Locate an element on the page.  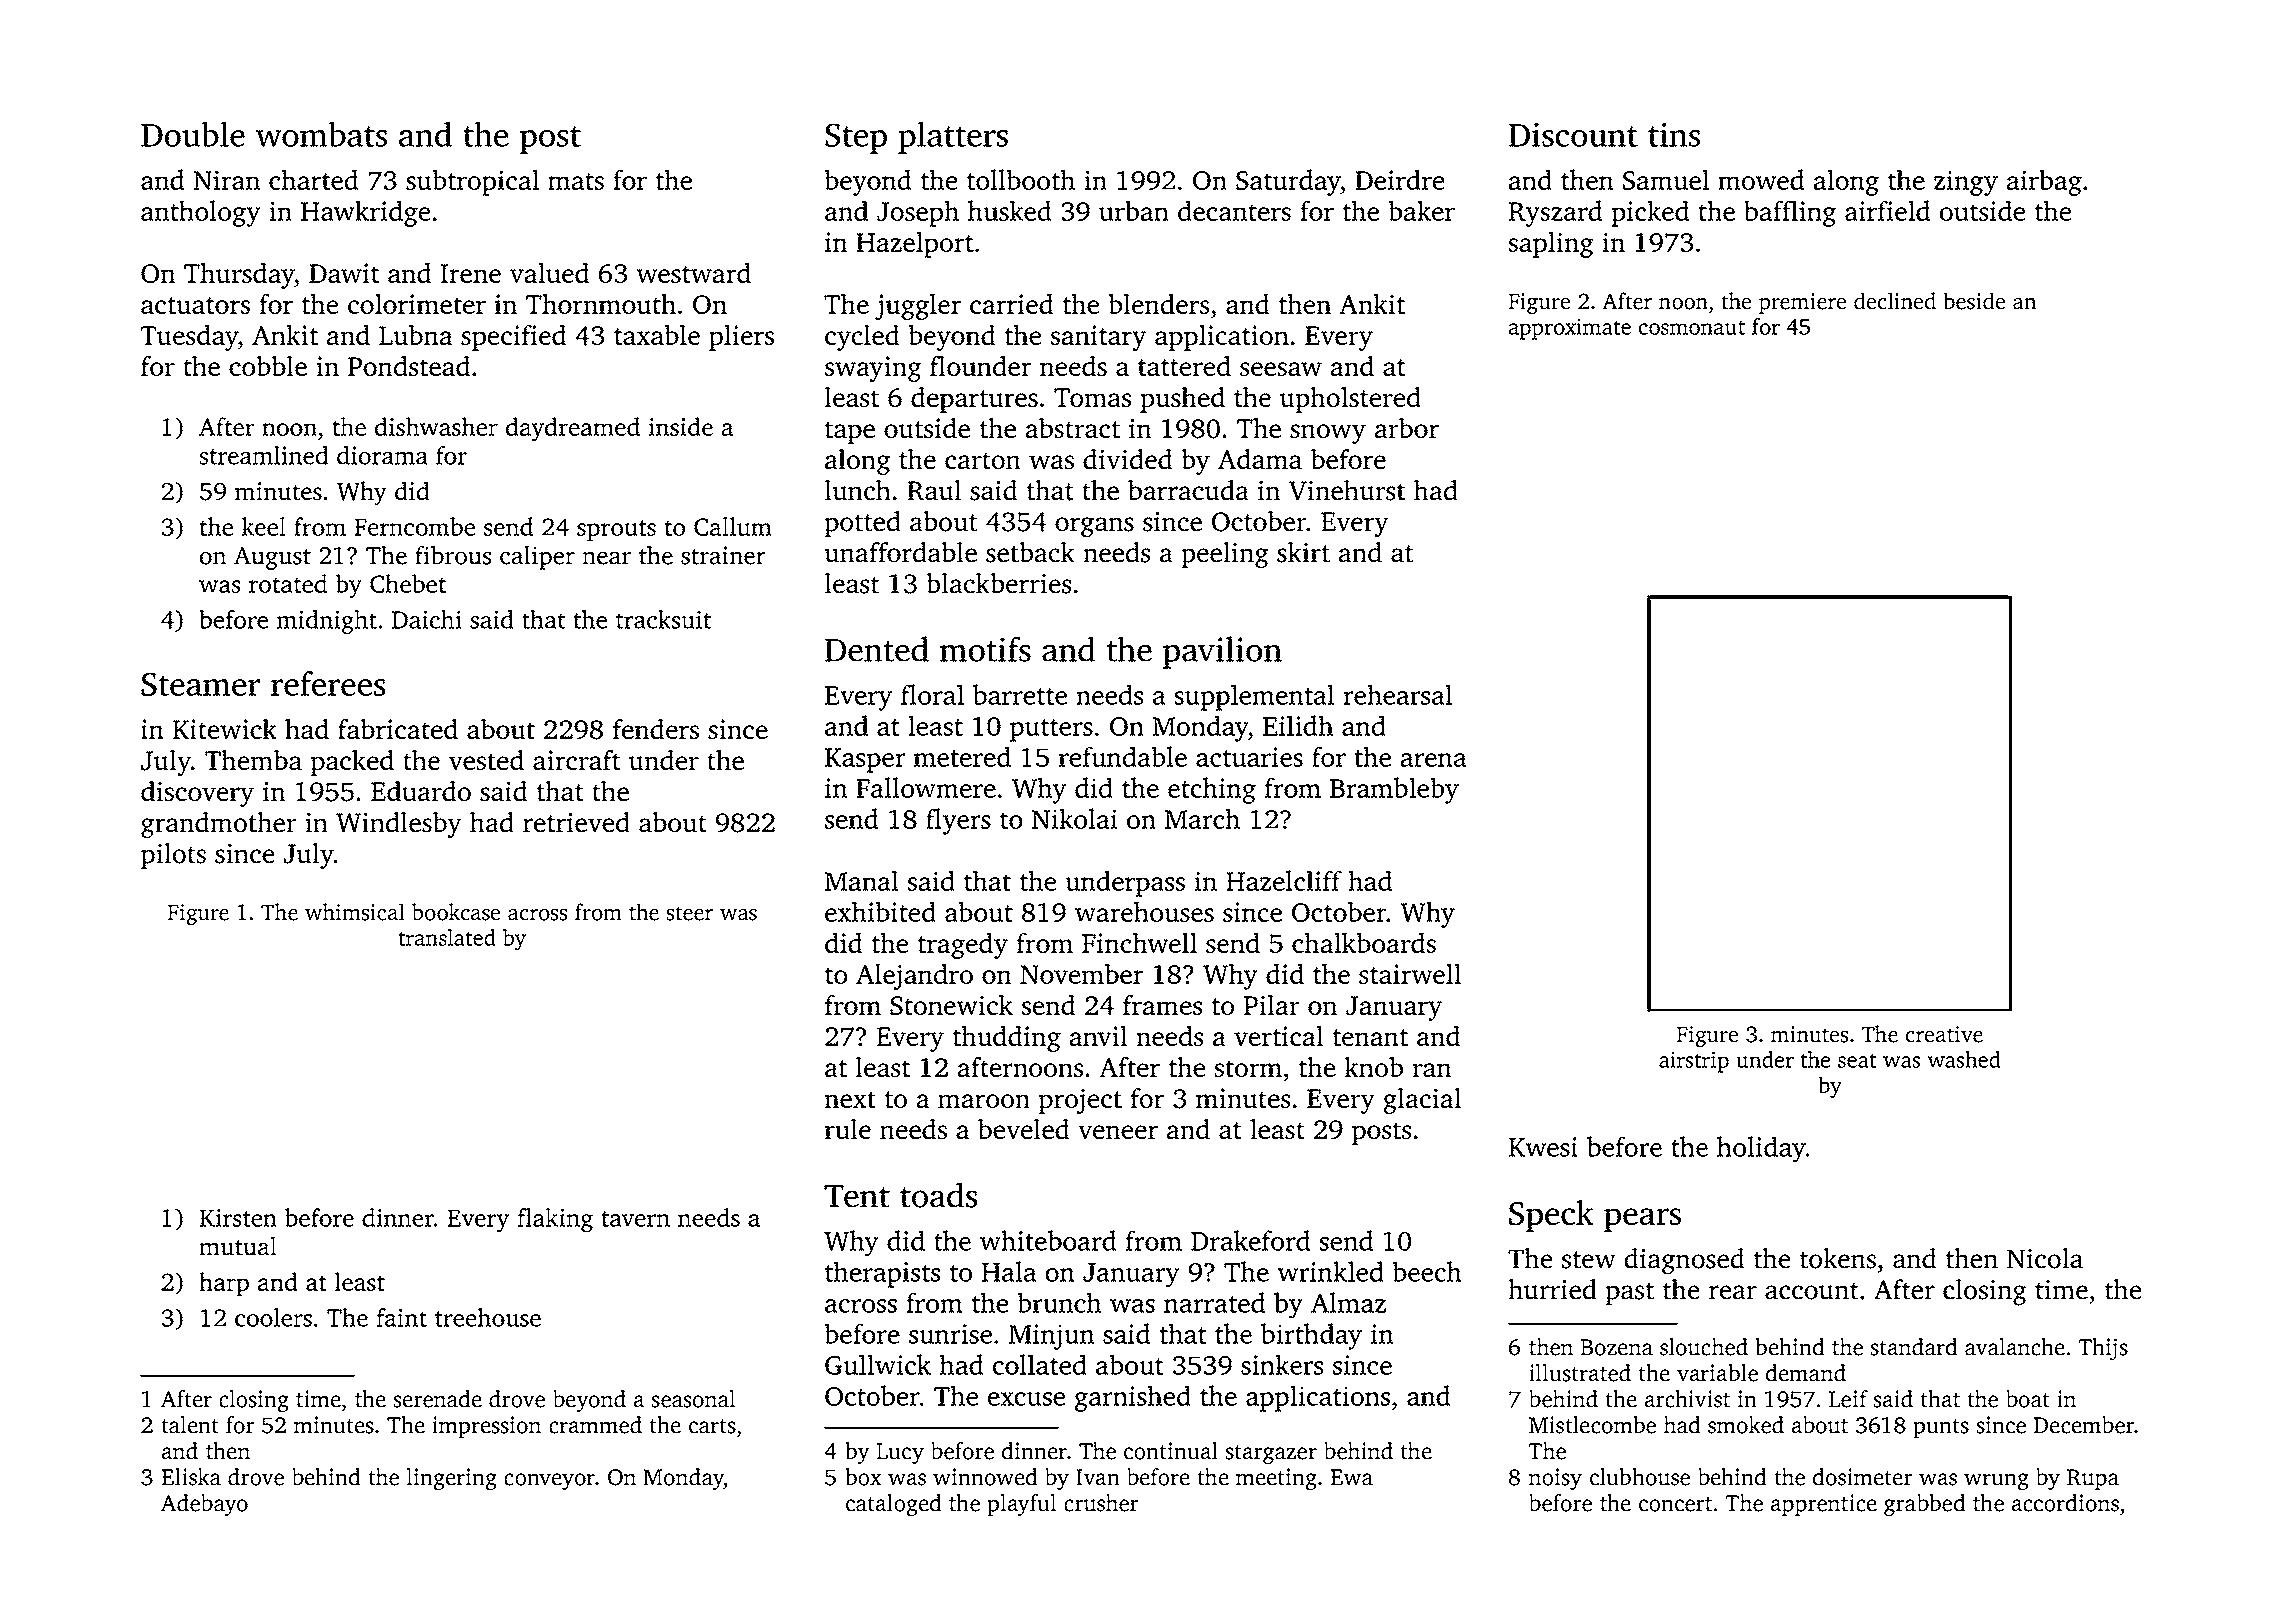
airstrip is located at coordinates (1694, 1062).
